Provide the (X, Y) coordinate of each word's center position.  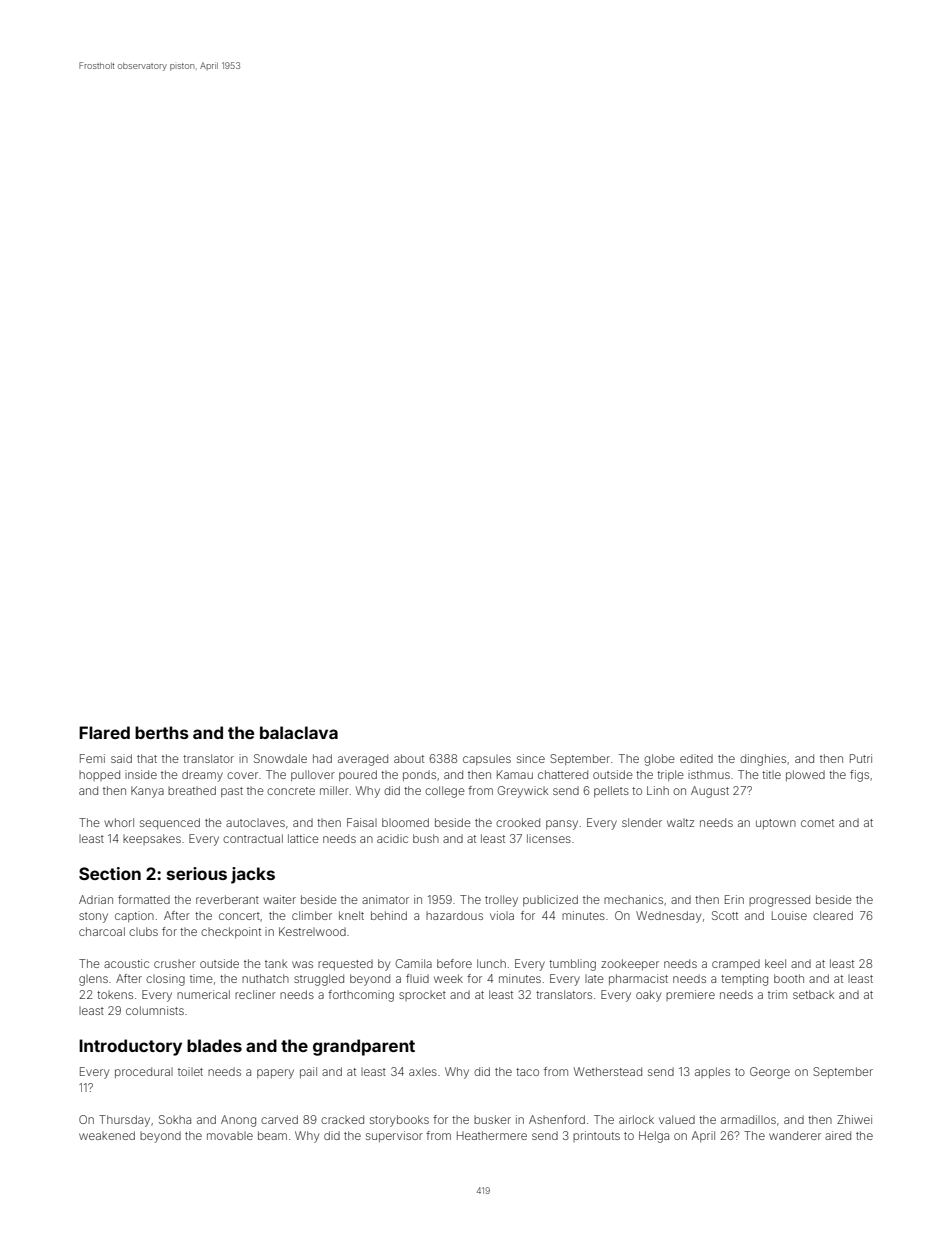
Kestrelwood (312, 931)
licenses (549, 838)
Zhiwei (854, 1119)
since (531, 758)
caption (134, 916)
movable (230, 1136)
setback (813, 994)
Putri (861, 758)
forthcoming (361, 996)
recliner (255, 994)
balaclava (299, 732)
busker (492, 1119)
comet (817, 823)
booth (789, 978)
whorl (119, 822)
